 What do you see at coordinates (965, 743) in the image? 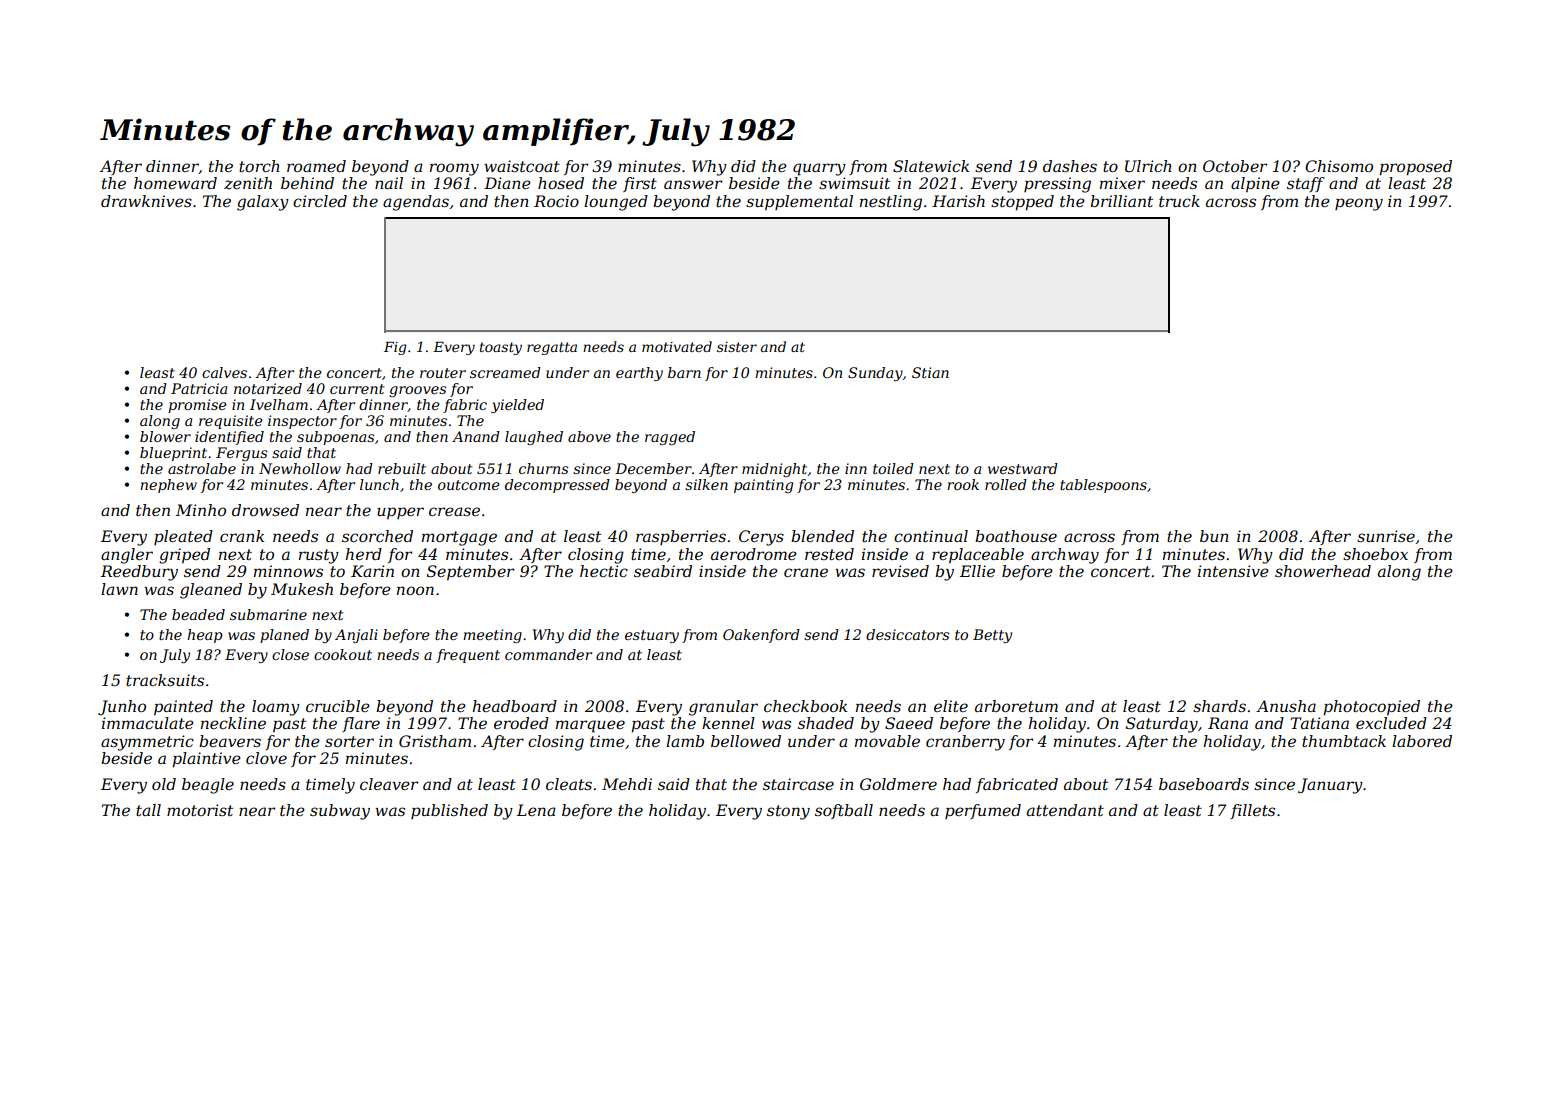
I see `cranberry` at bounding box center [965, 743].
